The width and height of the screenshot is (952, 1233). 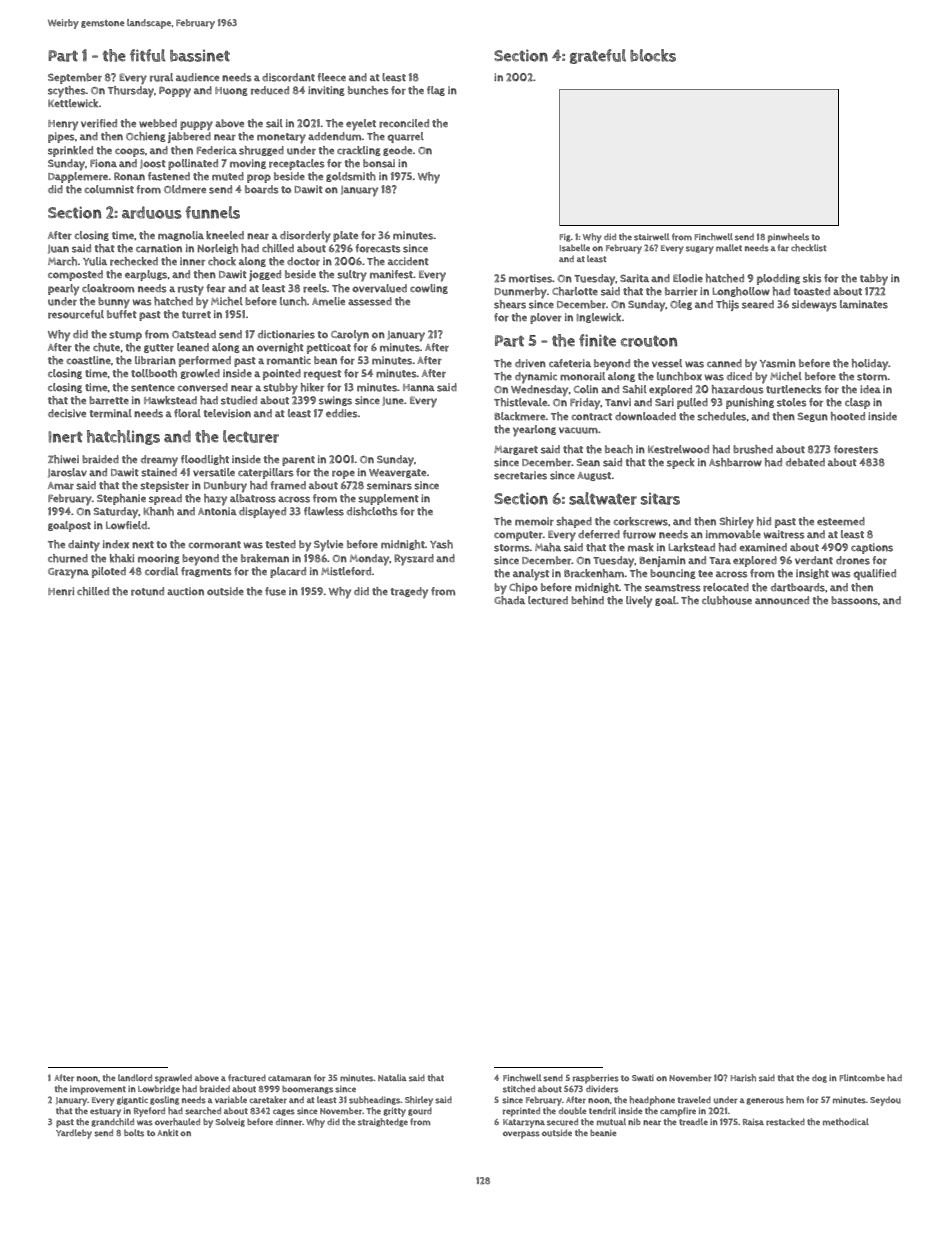 What do you see at coordinates (247, 1078) in the screenshot?
I see `fractured` at bounding box center [247, 1078].
